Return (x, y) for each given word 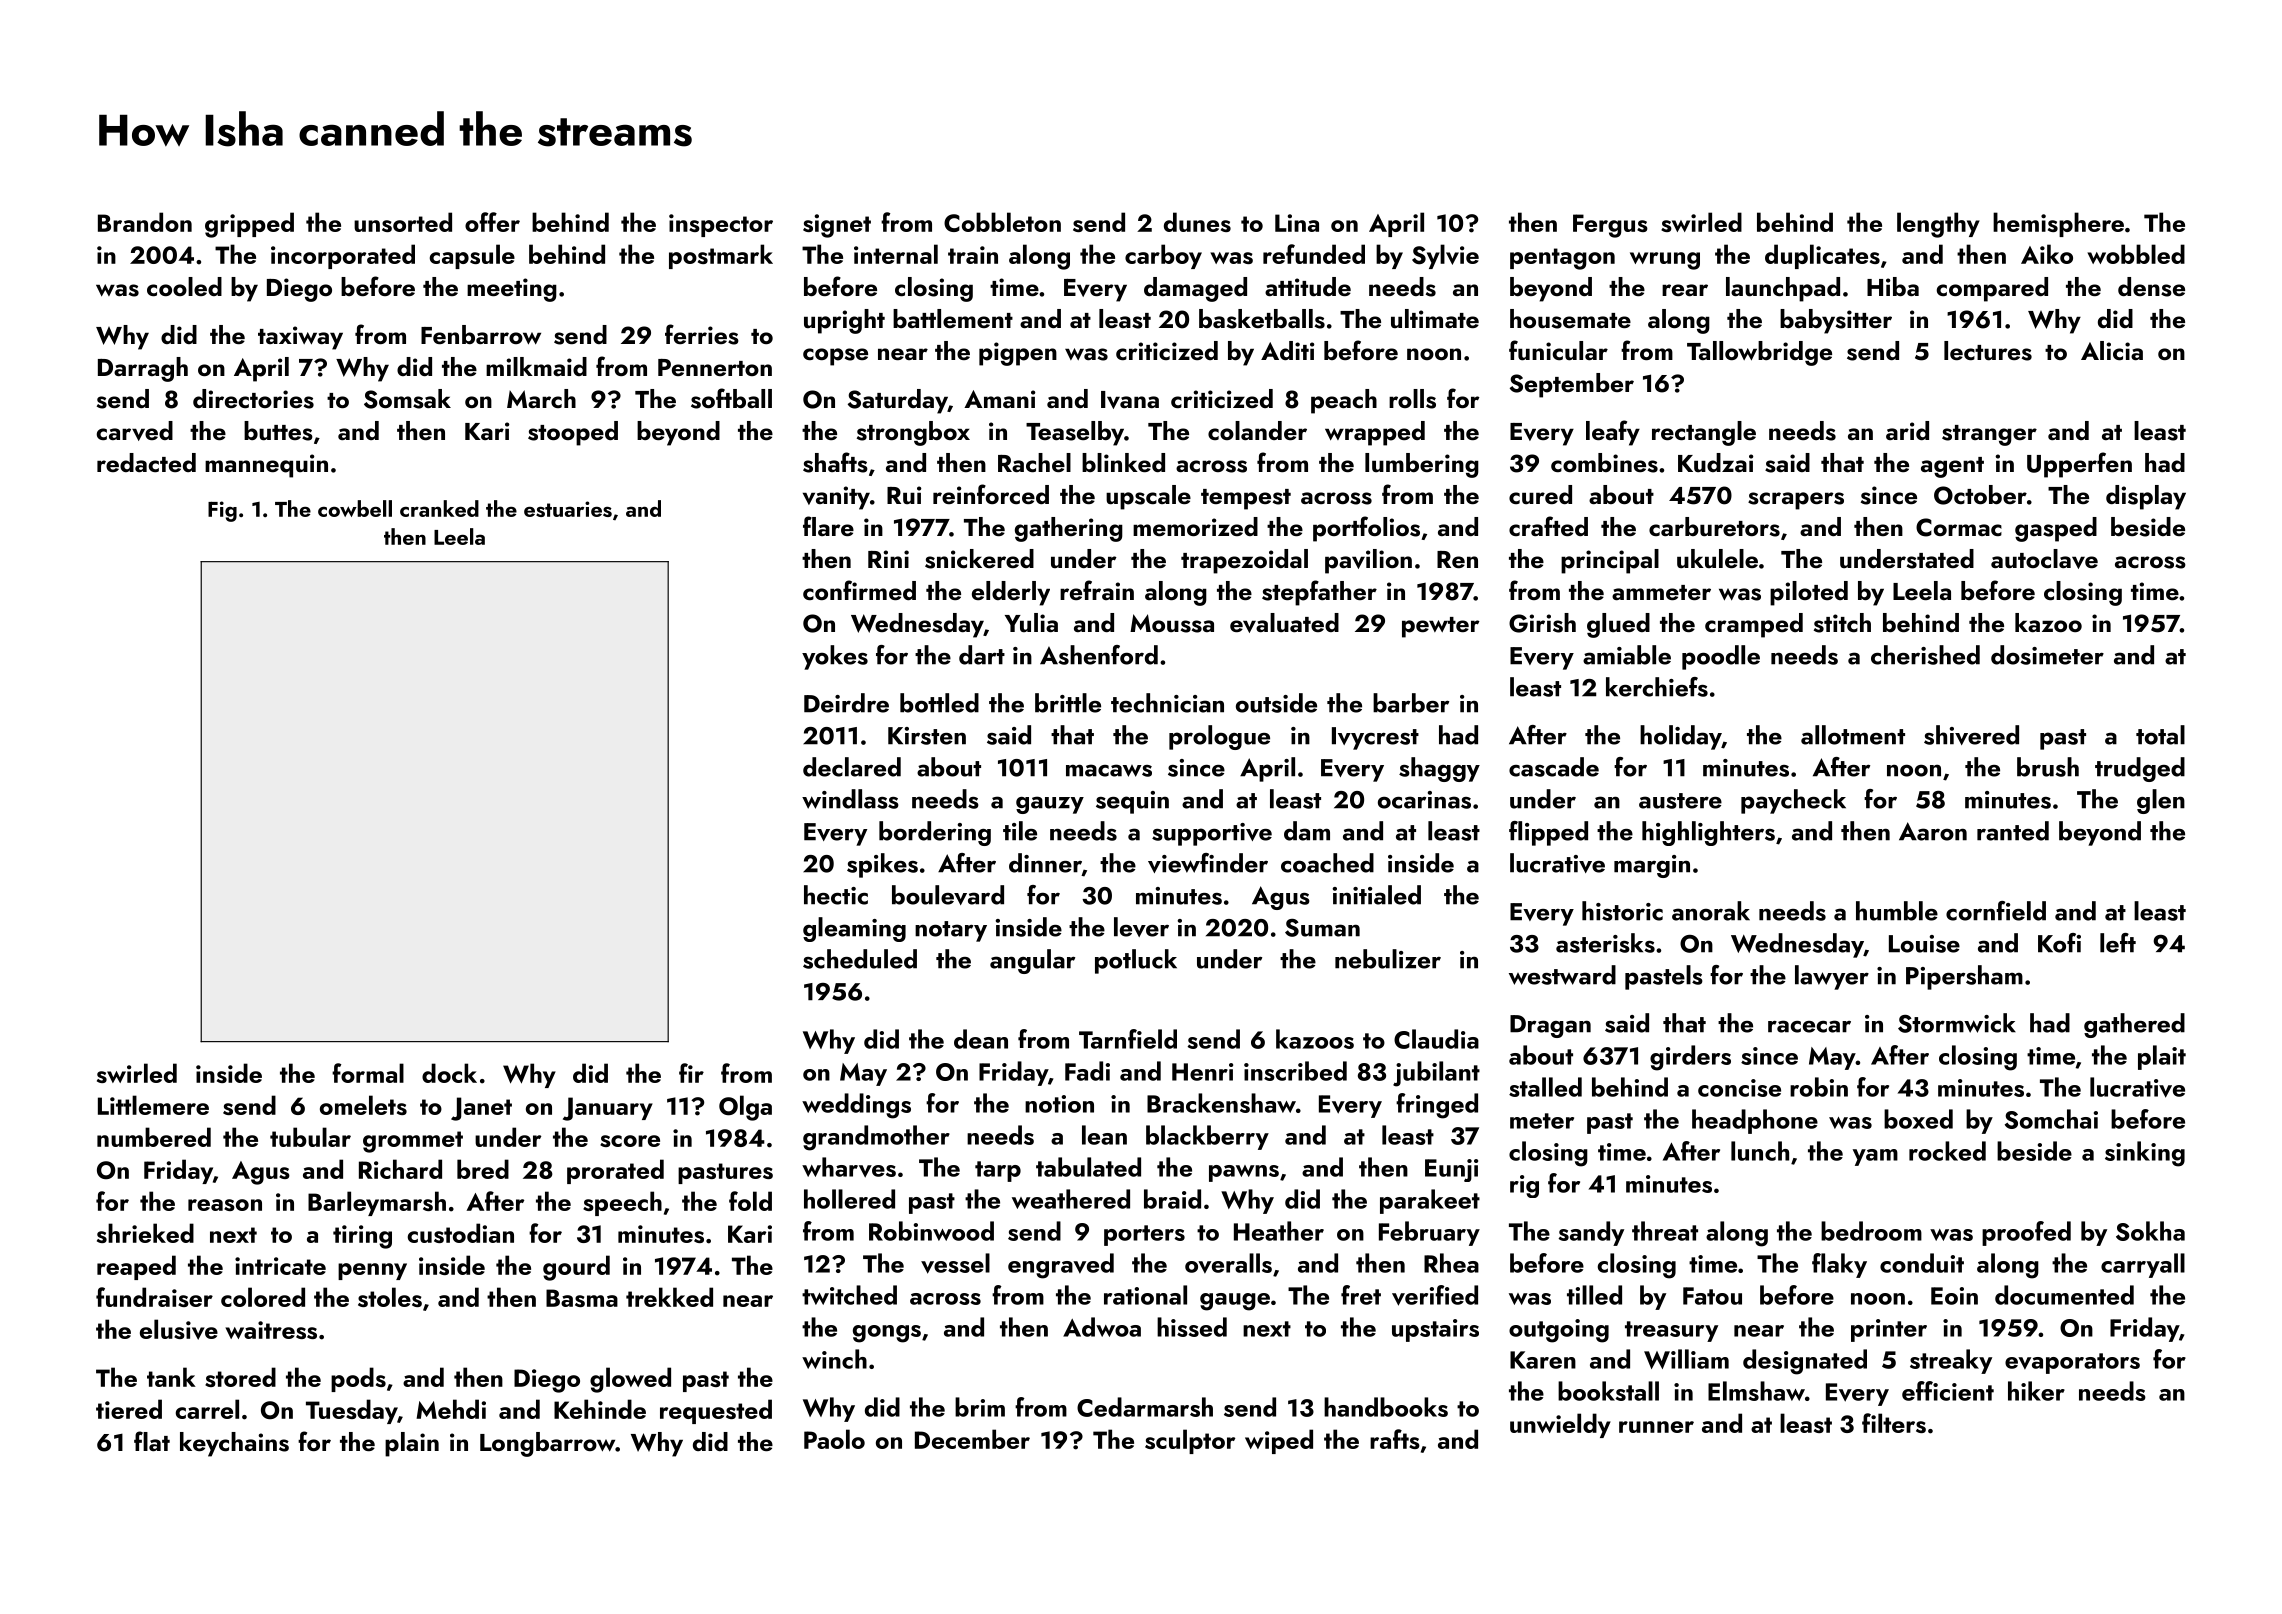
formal (368, 1073)
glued (1618, 625)
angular (1032, 961)
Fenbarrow (481, 335)
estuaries (568, 509)
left (2118, 943)
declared (852, 767)
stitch (1842, 623)
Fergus (1610, 226)
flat (152, 1441)
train (973, 255)
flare (828, 526)
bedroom (1871, 1231)
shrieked (145, 1233)
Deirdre (846, 703)
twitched (849, 1295)
